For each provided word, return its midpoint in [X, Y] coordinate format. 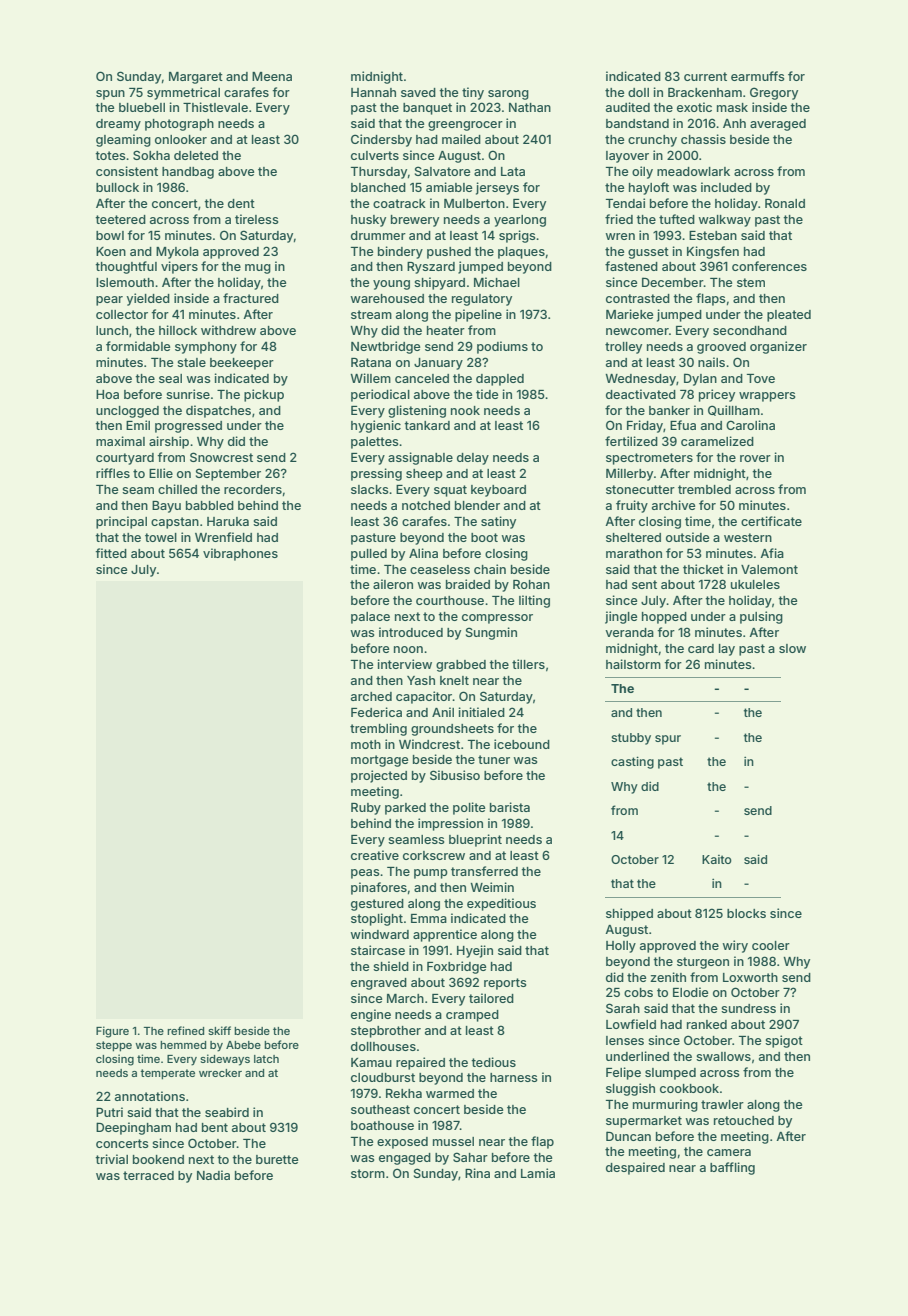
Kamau [371, 1062]
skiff [219, 1030]
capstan [175, 523]
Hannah [373, 92]
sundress [748, 1008]
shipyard [439, 283]
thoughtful [126, 267]
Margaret [196, 78]
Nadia [213, 1175]
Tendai [625, 203]
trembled [704, 489]
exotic [694, 107]
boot [484, 537]
